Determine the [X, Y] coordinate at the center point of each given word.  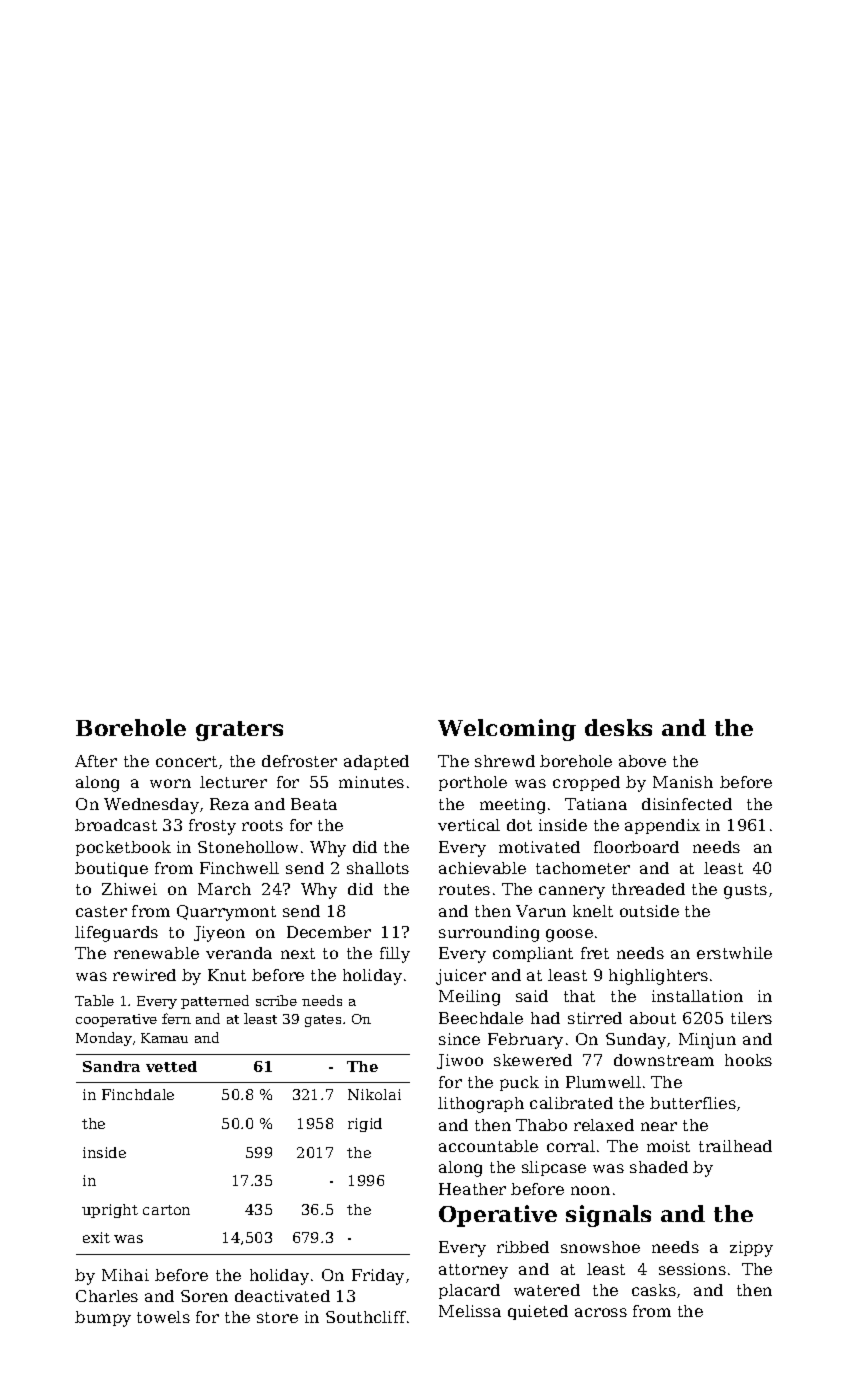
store [277, 1317]
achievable [482, 868]
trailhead [735, 1146]
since [459, 1039]
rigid [365, 1125]
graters [239, 731]
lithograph [481, 1105]
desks [618, 727]
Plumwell [603, 1082]
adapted [376, 762]
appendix [662, 826]
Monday [104, 1039]
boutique [111, 869]
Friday [378, 1277]
